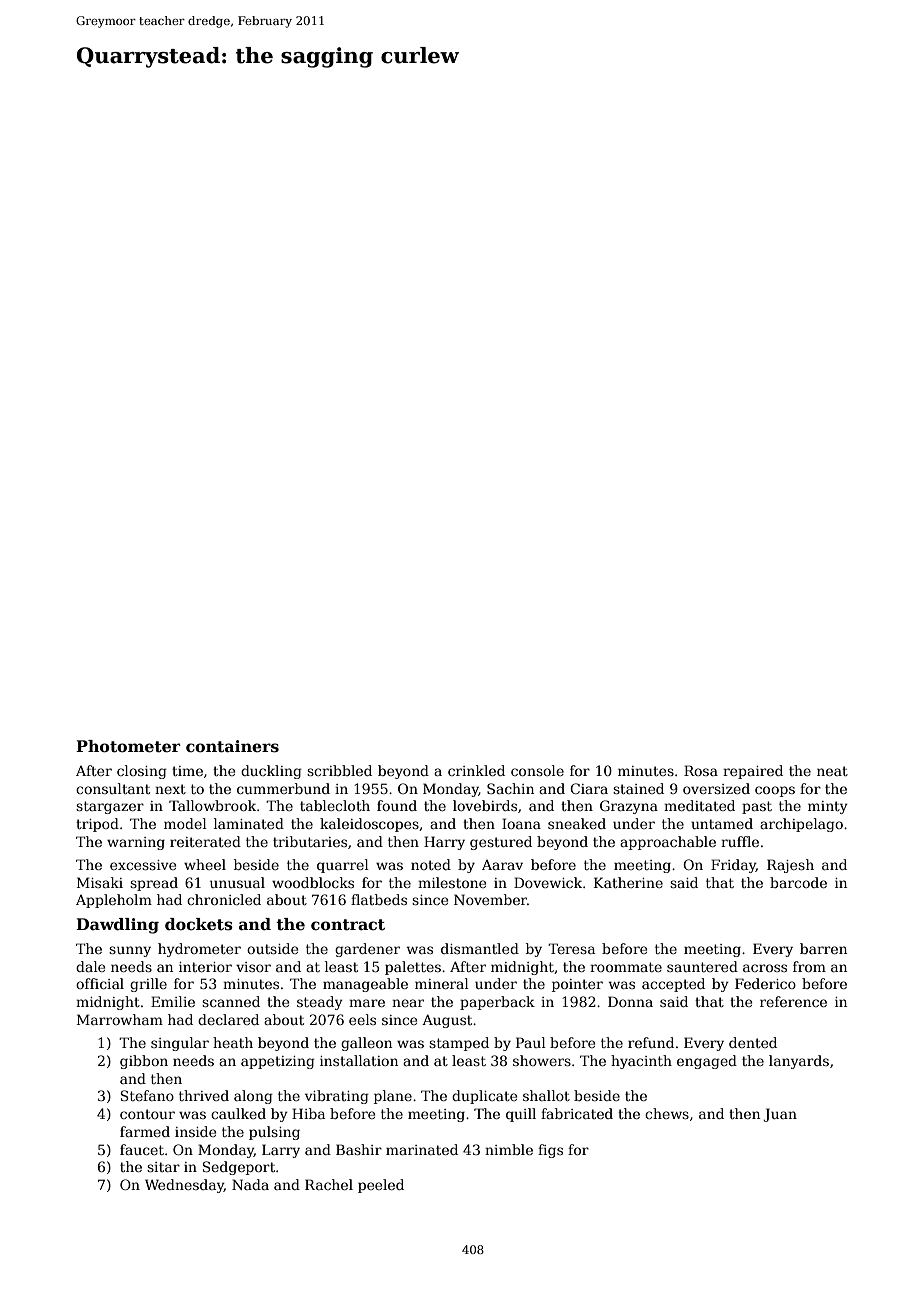  What do you see at coordinates (832, 771) in the image?
I see `neat` at bounding box center [832, 771].
